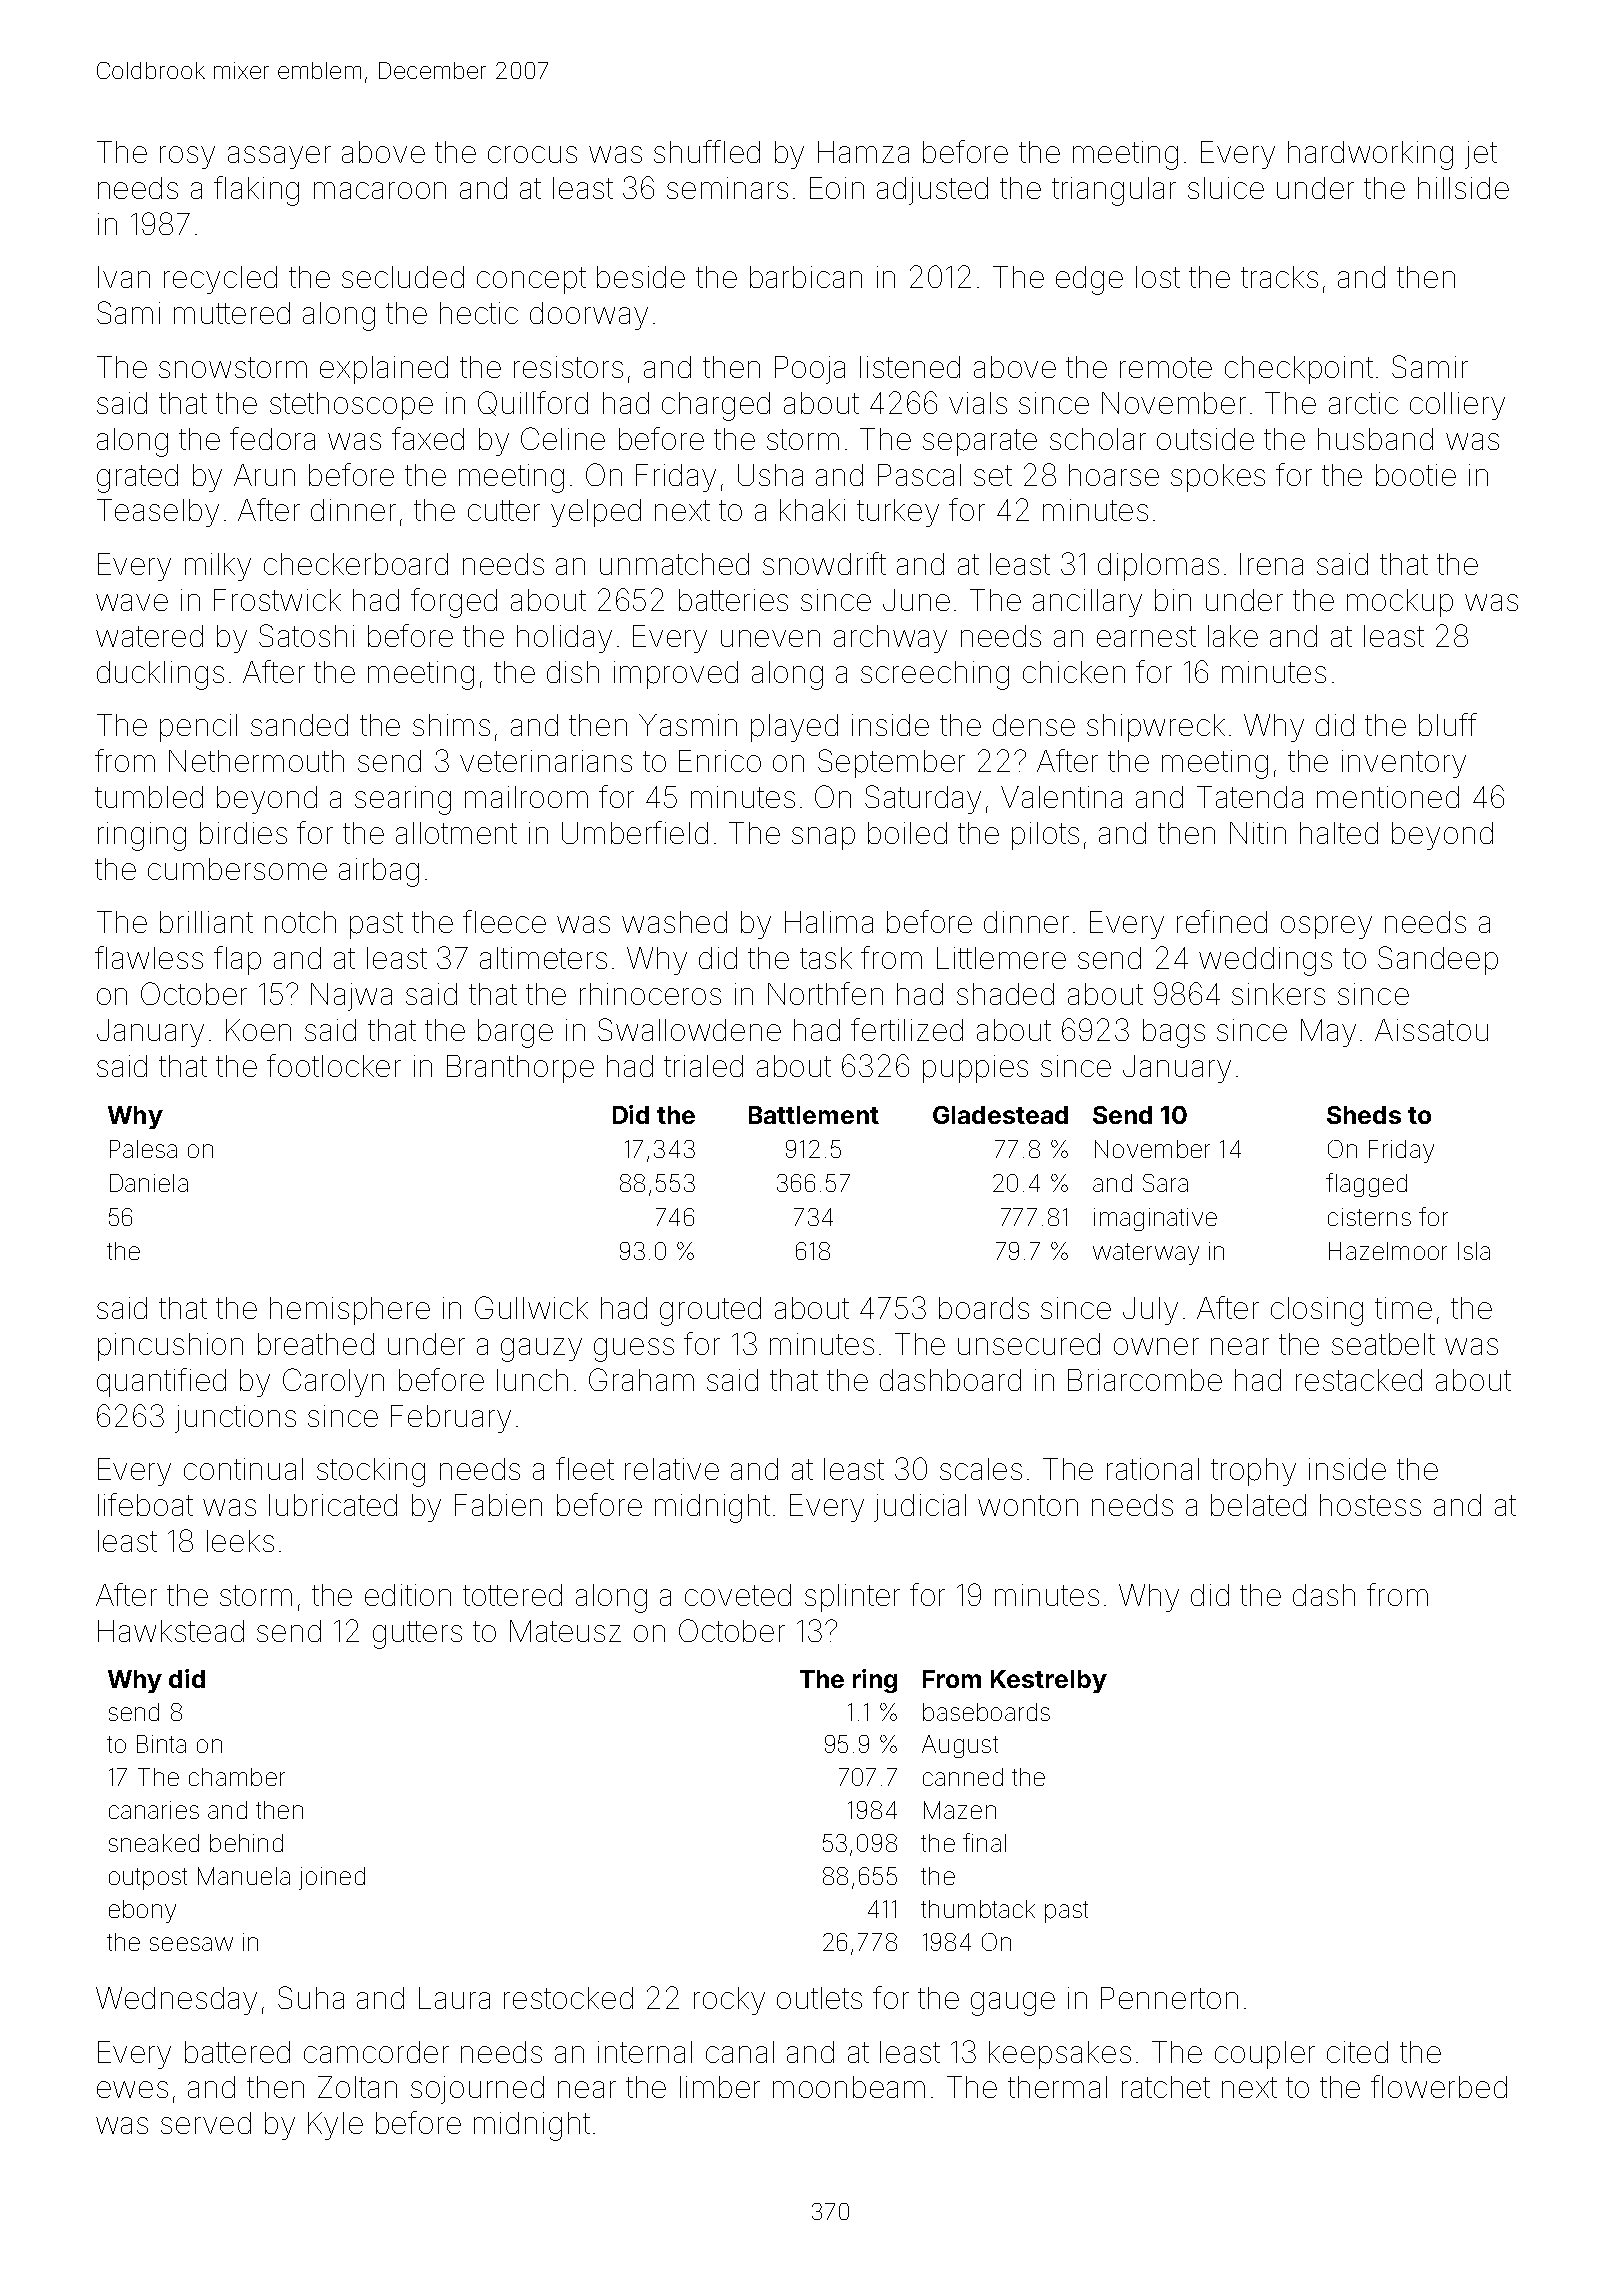 The image size is (1620, 2292). I want to click on Hamza, so click(863, 152).
